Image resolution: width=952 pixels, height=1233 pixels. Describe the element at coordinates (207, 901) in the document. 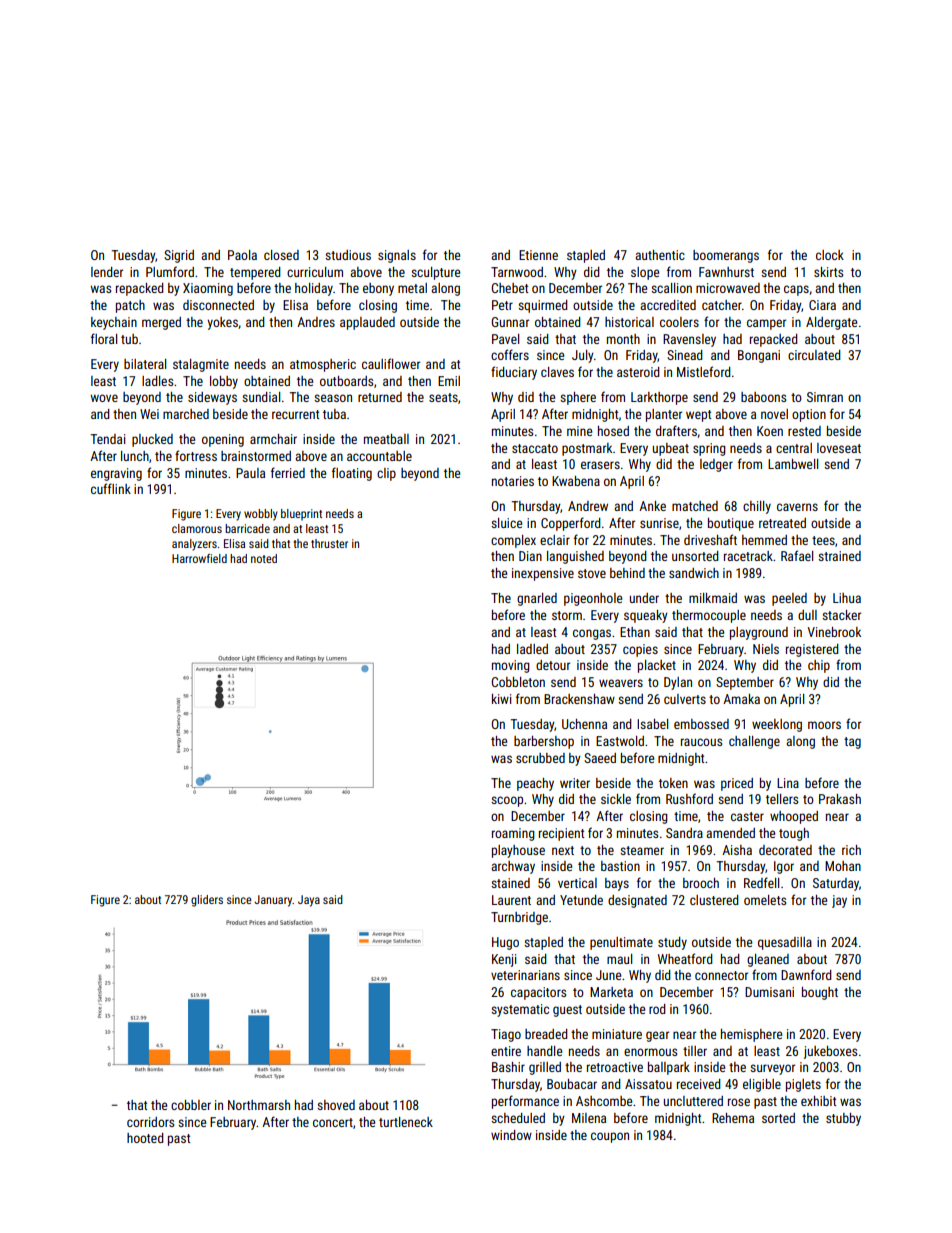

I see `gliders` at that location.
